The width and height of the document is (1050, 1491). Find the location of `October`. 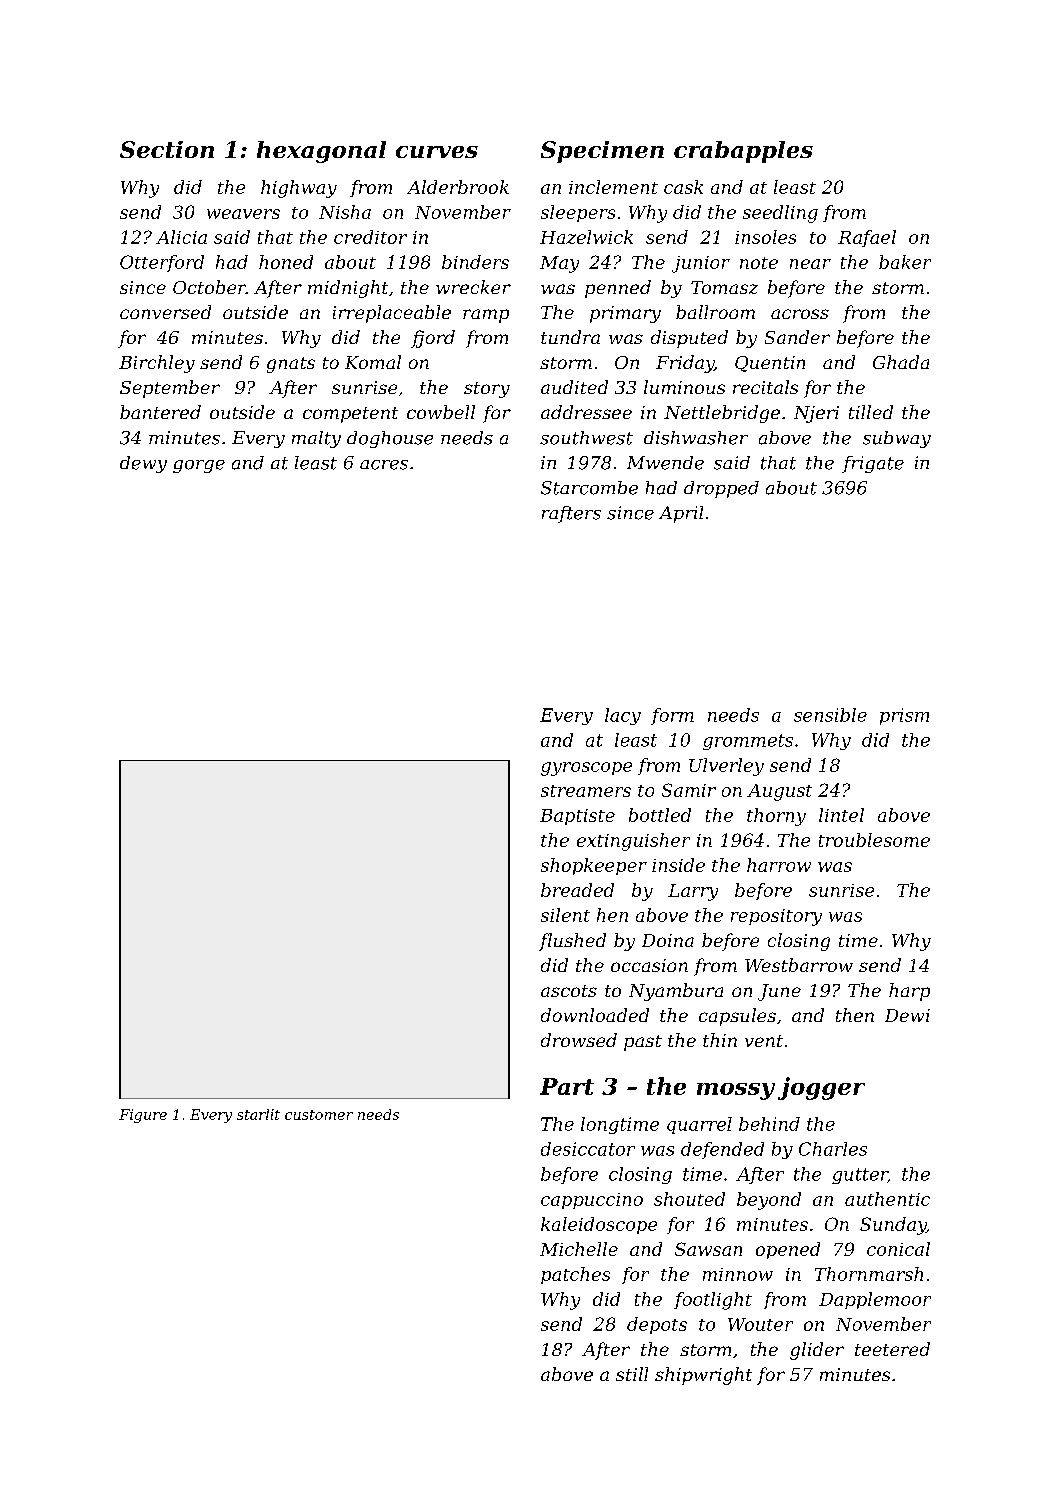

October is located at coordinates (209, 287).
